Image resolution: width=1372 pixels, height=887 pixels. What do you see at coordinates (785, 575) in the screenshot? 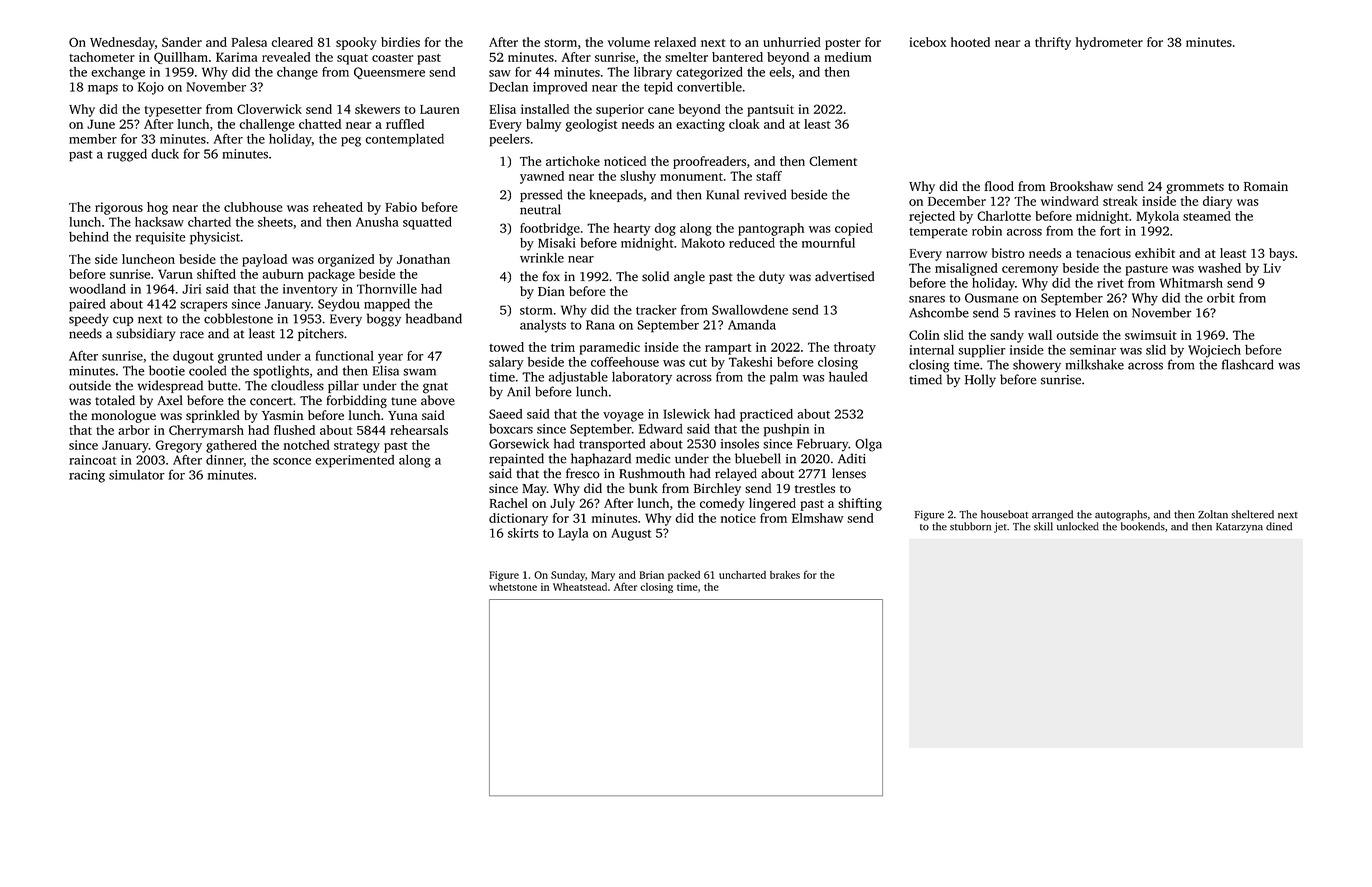
I see `brakes` at bounding box center [785, 575].
